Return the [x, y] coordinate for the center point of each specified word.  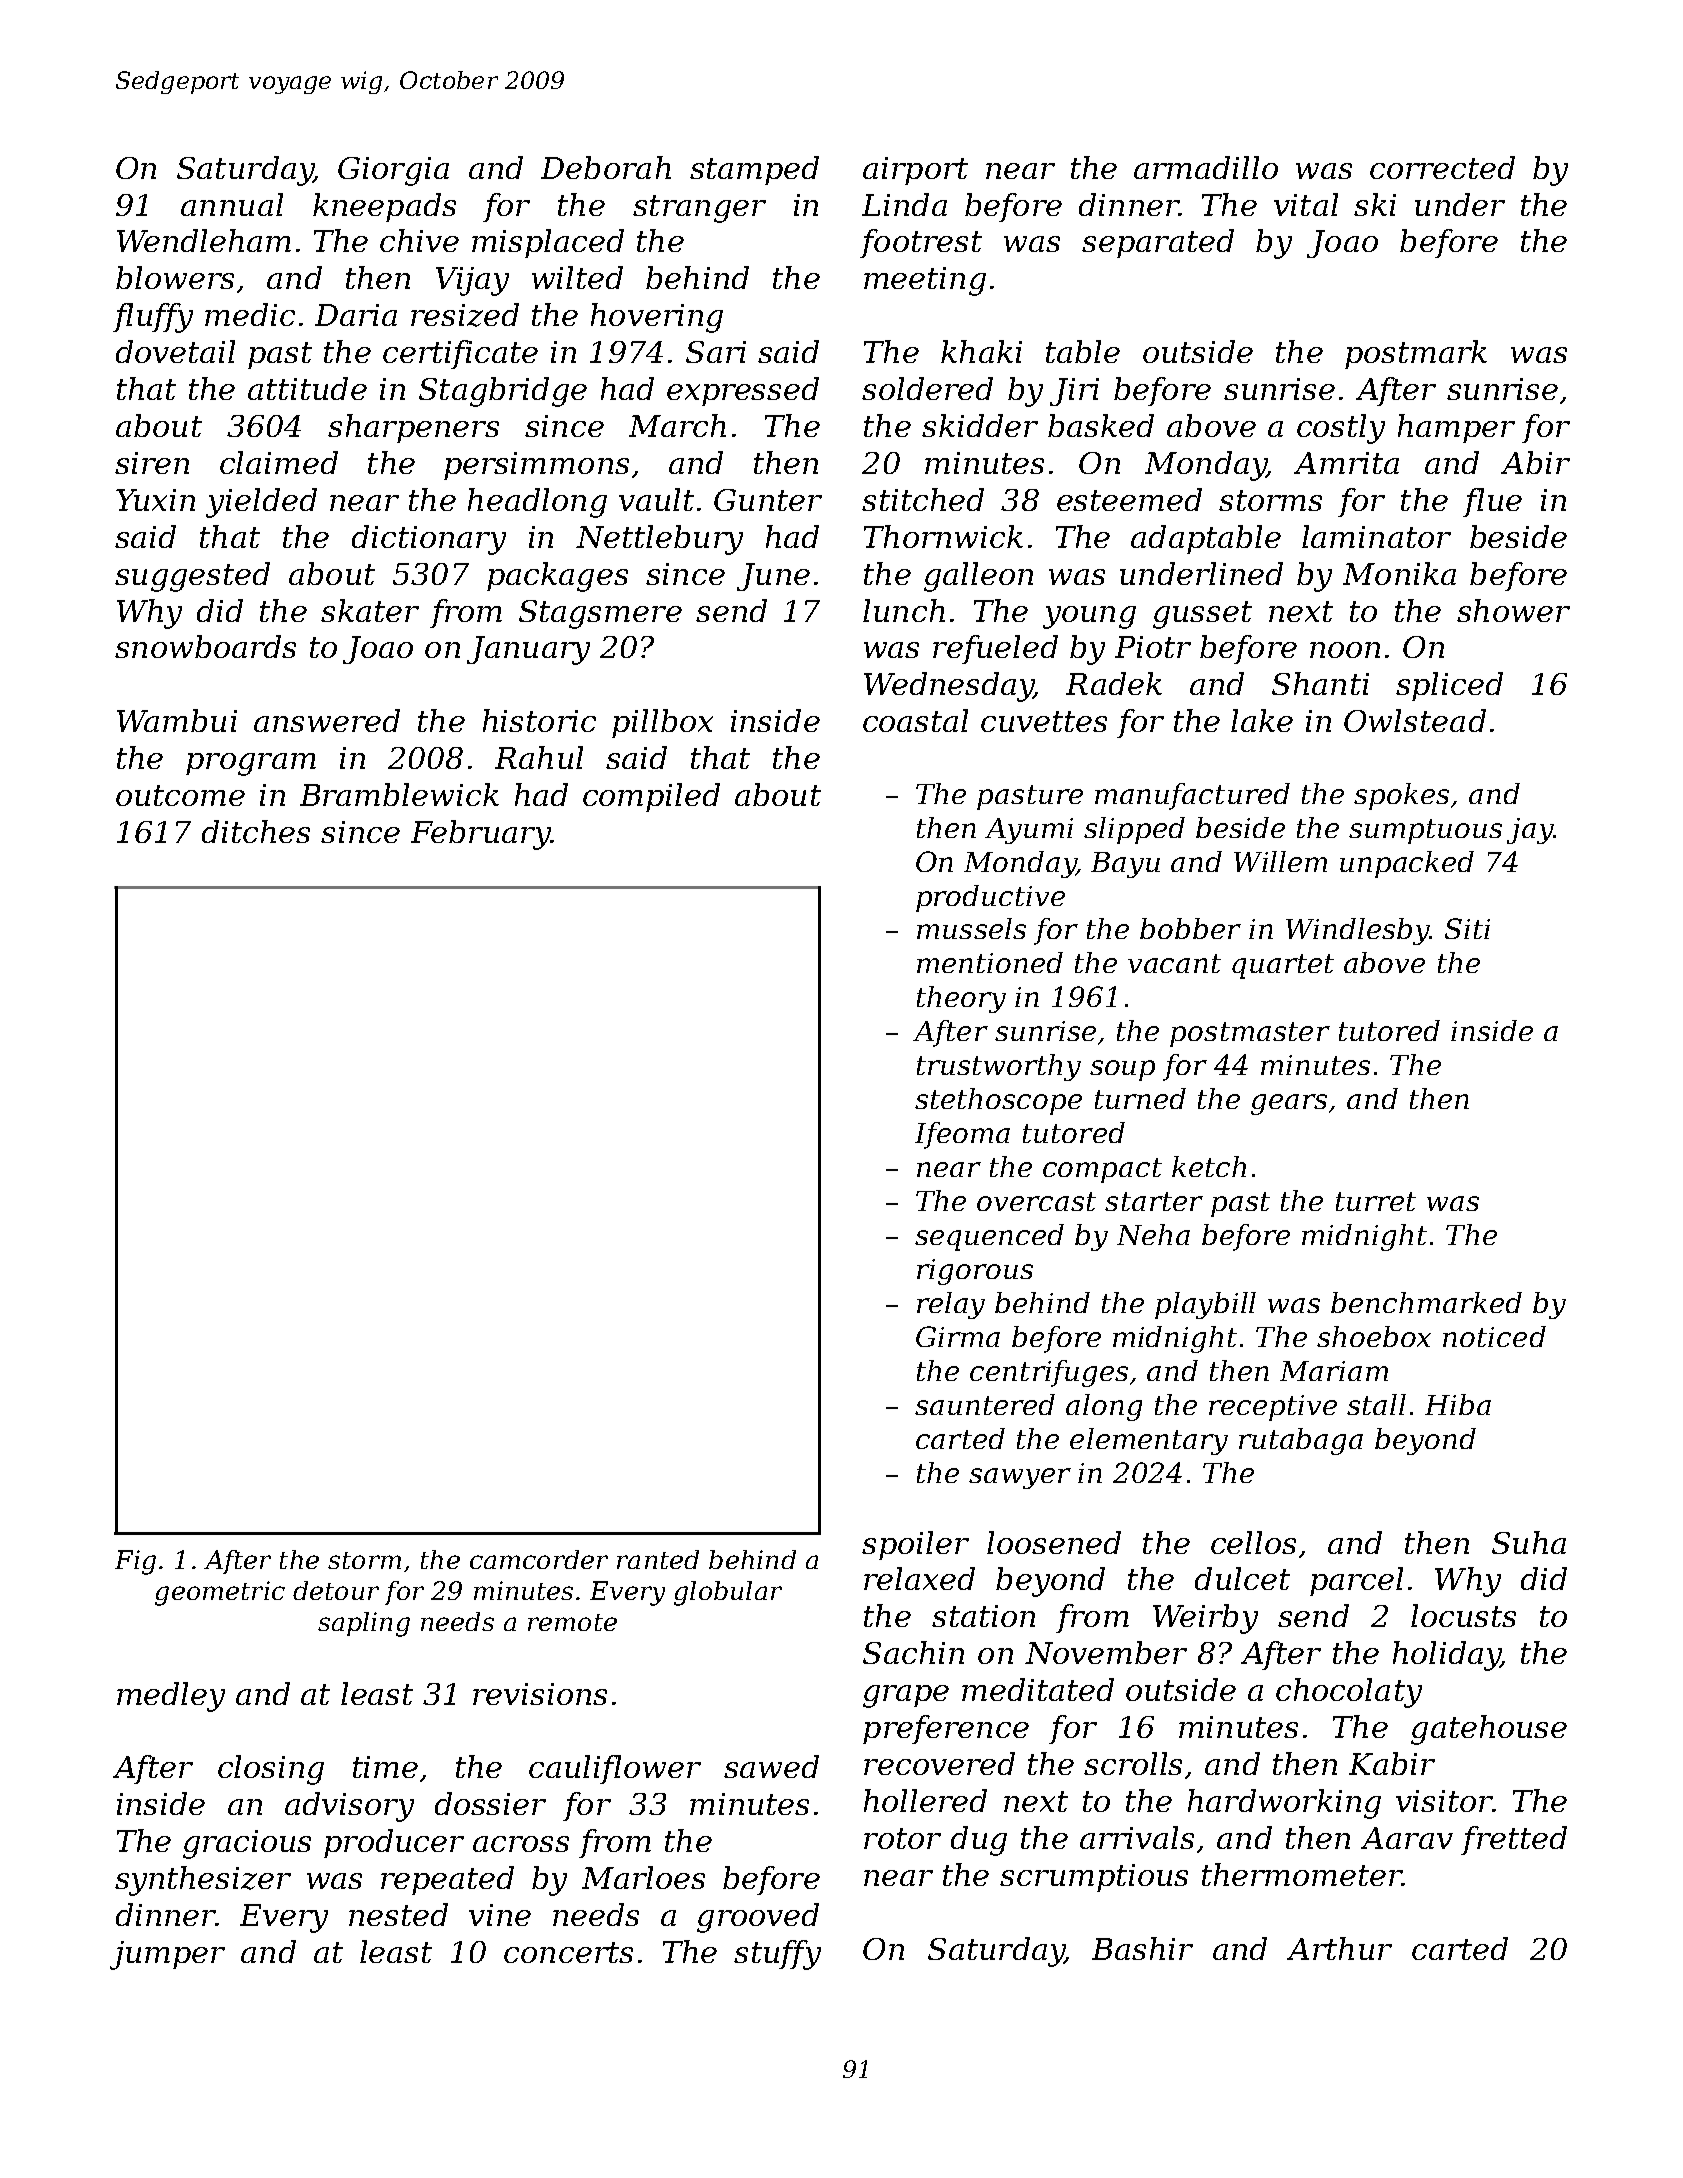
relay [951, 1305]
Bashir [1142, 1948]
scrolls [1133, 1763]
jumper [167, 1955]
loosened [1054, 1542]
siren [152, 463]
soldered [927, 388]
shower [1513, 610]
